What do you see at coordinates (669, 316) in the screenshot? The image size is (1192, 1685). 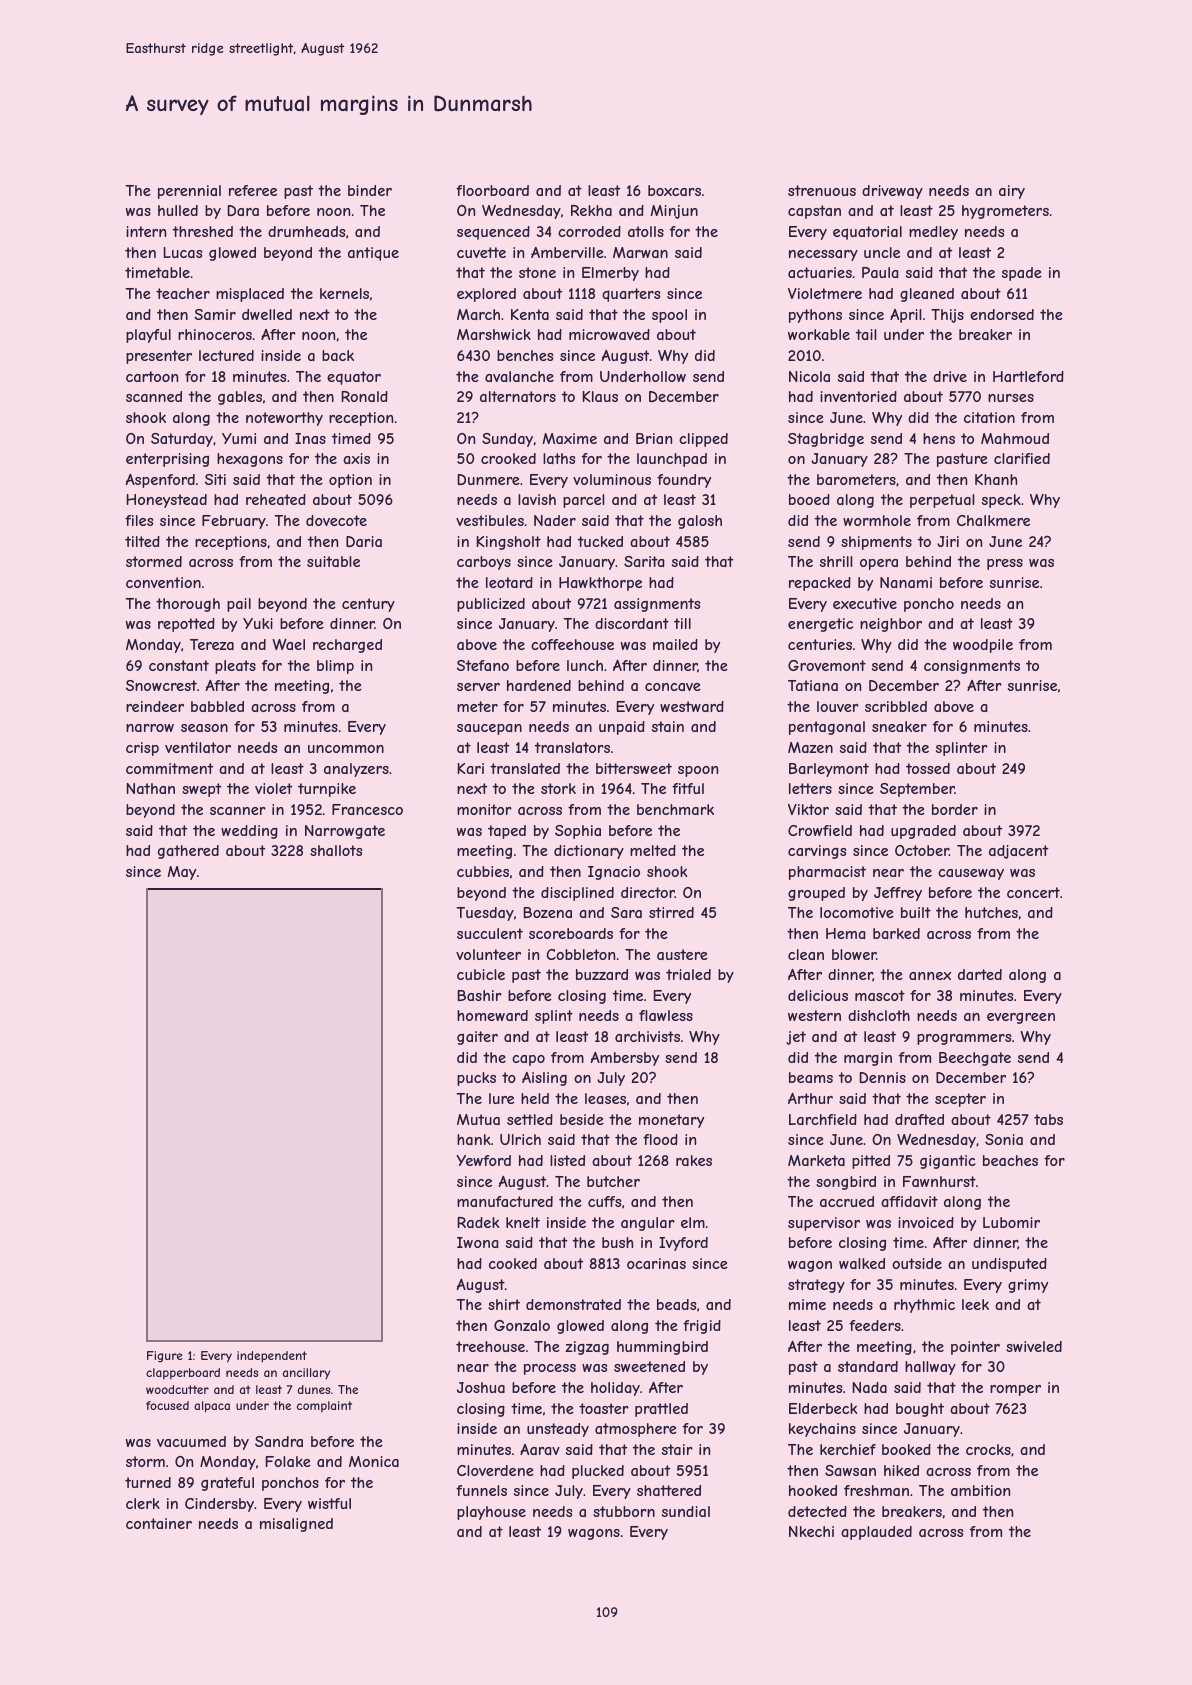 I see `spool` at bounding box center [669, 316].
